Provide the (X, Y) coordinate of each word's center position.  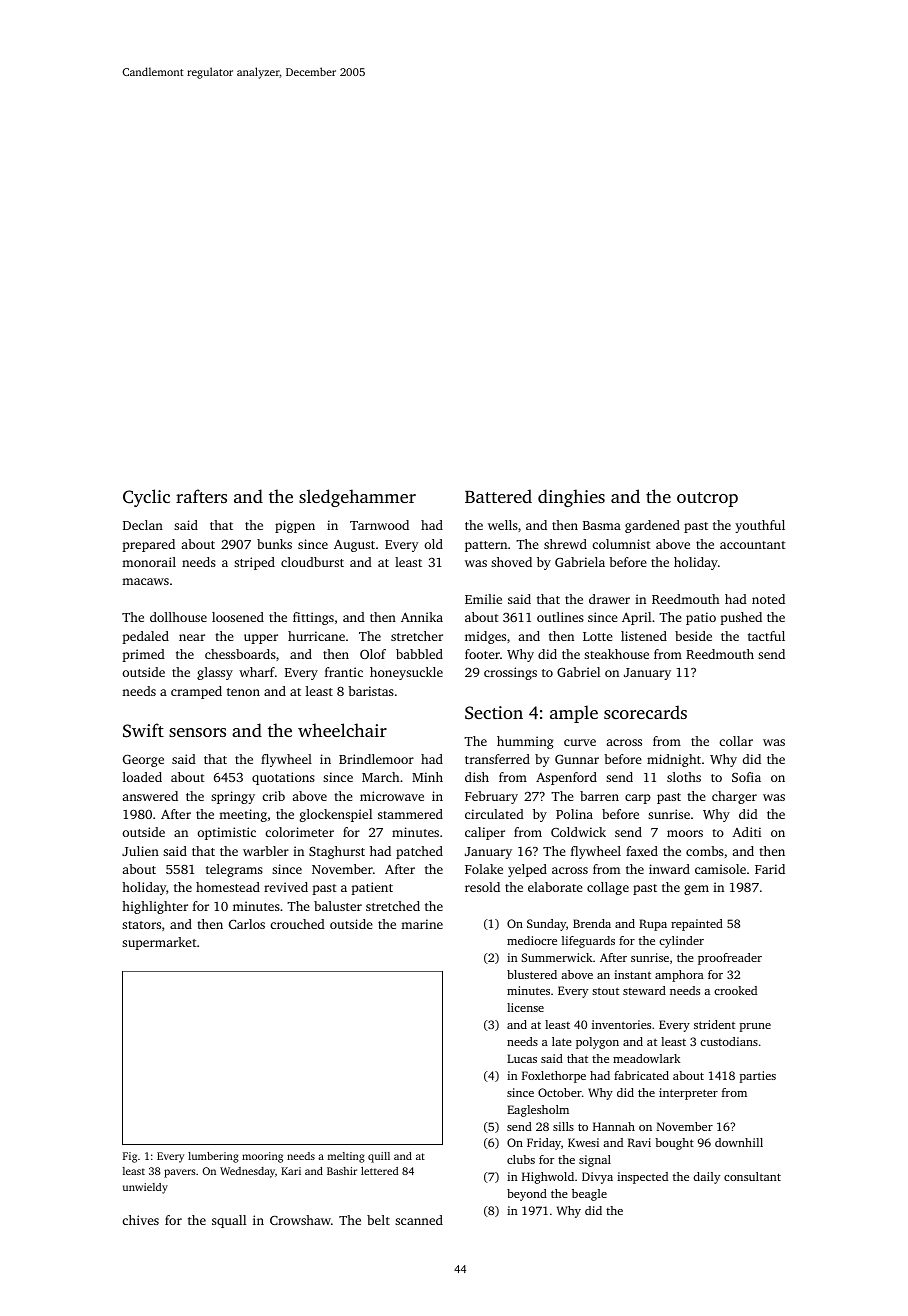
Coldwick (578, 832)
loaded (142, 777)
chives (140, 1220)
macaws (145, 581)
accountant (753, 545)
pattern (486, 546)
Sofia (746, 777)
